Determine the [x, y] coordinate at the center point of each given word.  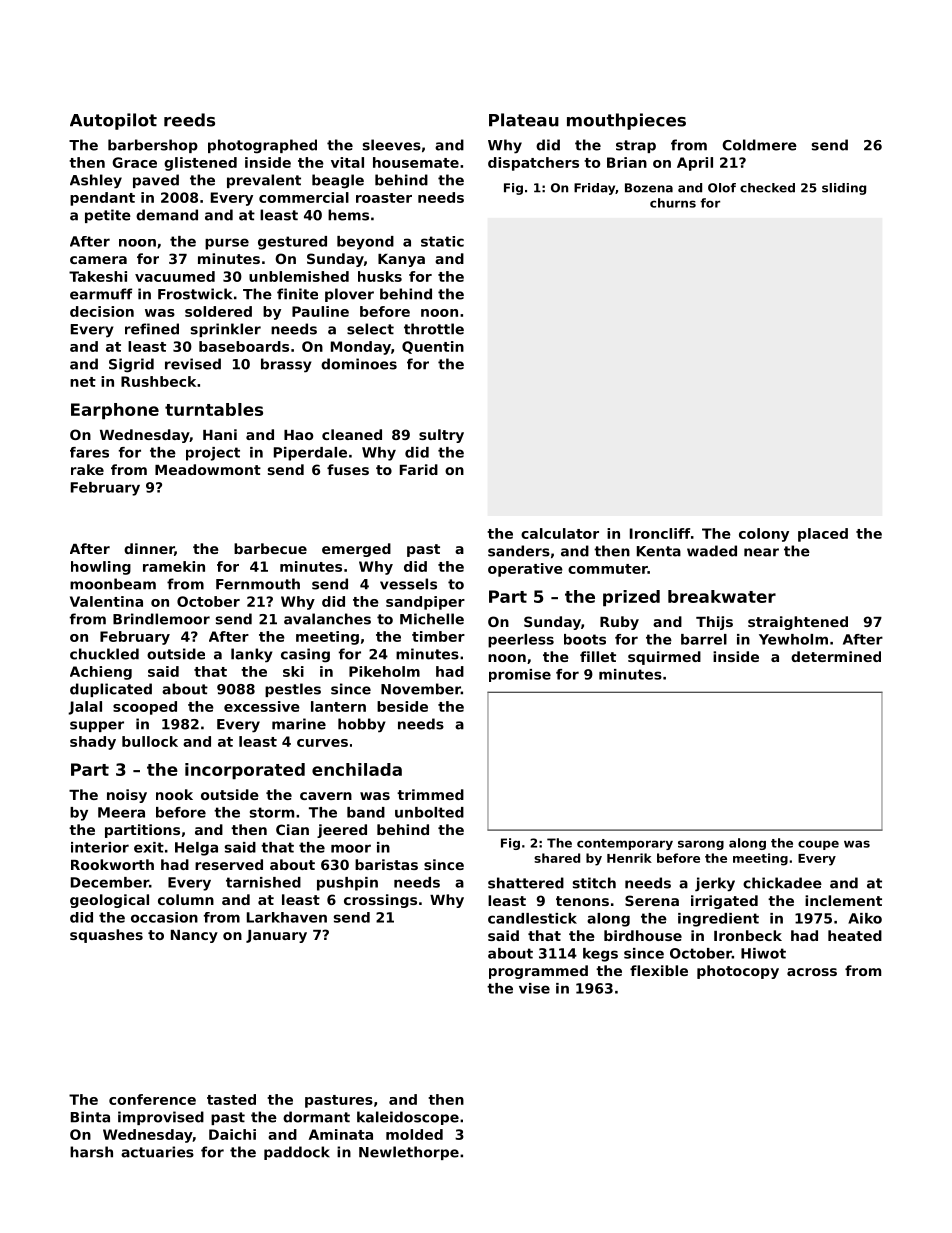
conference [152, 1099]
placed [823, 535]
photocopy [738, 972]
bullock [150, 741]
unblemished [299, 276]
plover [349, 295]
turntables [214, 409]
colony [764, 535]
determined [836, 656]
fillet [598, 656]
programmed [538, 972]
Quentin [433, 347]
